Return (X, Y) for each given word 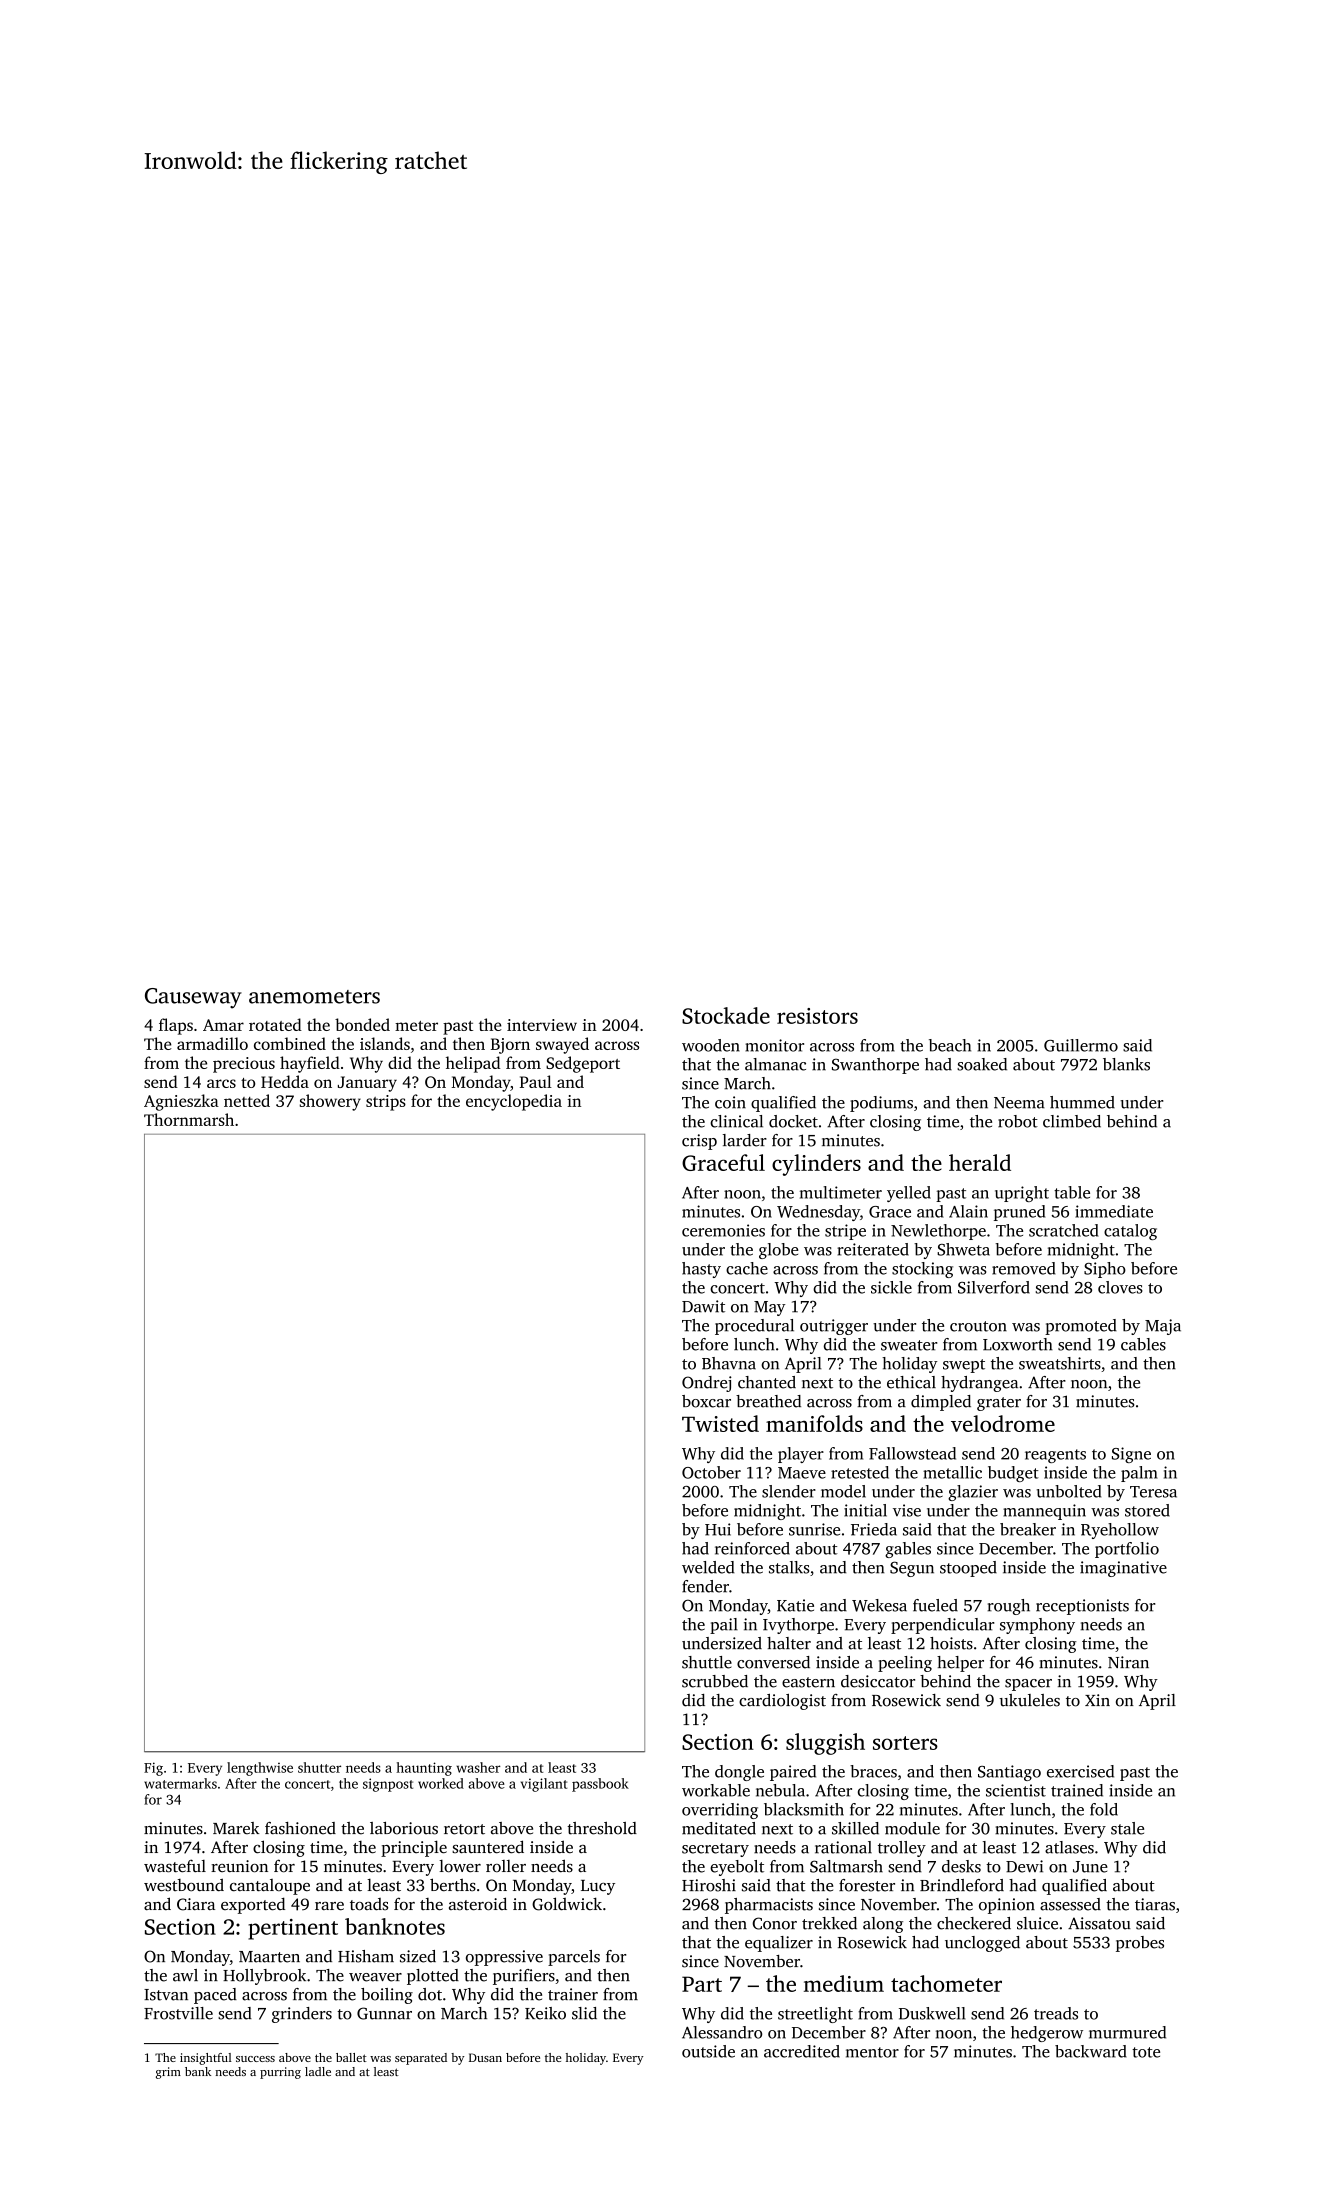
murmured (1127, 2032)
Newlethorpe (938, 1232)
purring (280, 2073)
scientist (1016, 1790)
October (711, 1472)
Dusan (485, 2057)
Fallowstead (912, 1453)
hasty (701, 1270)
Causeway (193, 998)
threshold (602, 1828)
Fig (153, 1769)
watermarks (180, 1783)
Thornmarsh (189, 1119)
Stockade (726, 1015)
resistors (817, 1016)
